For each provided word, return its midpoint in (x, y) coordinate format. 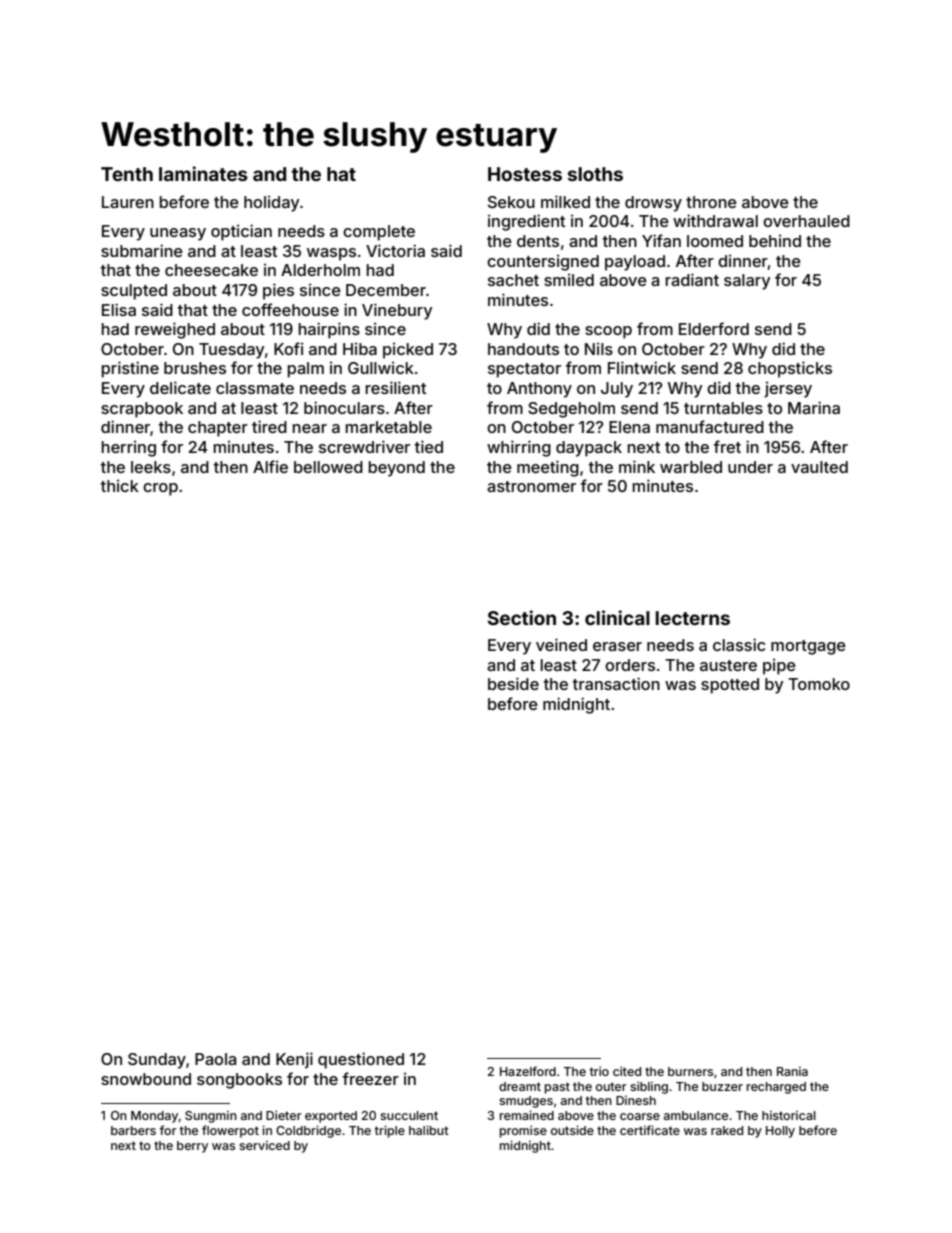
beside (513, 683)
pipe (779, 667)
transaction (616, 683)
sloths (595, 174)
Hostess (525, 174)
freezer (371, 1078)
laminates (203, 173)
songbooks (239, 1081)
